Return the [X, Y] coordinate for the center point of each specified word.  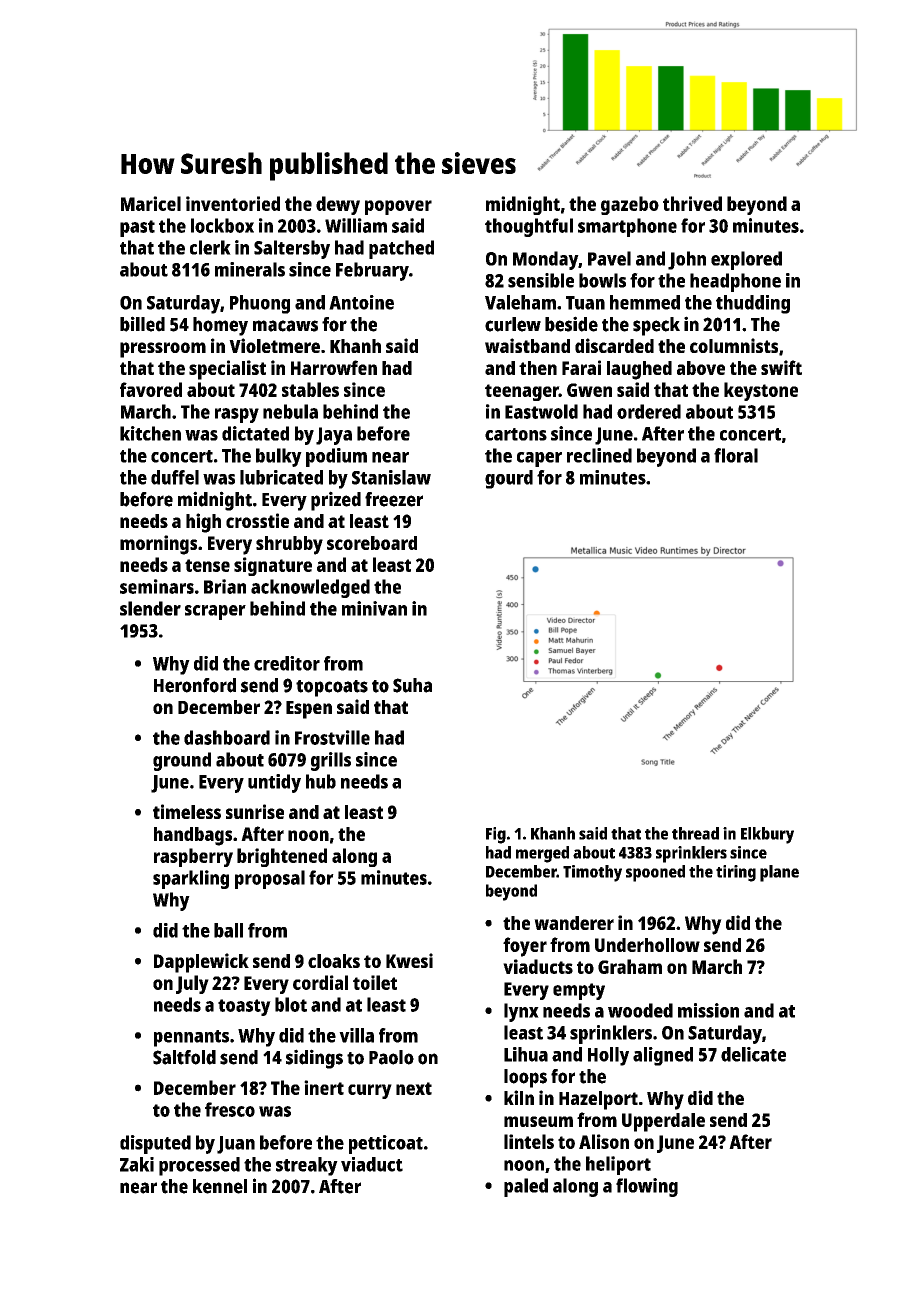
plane [779, 873]
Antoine [361, 302]
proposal [270, 879]
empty [579, 991]
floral [736, 455]
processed [199, 1166]
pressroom [163, 350]
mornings [158, 545]
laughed [639, 370]
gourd [509, 479]
